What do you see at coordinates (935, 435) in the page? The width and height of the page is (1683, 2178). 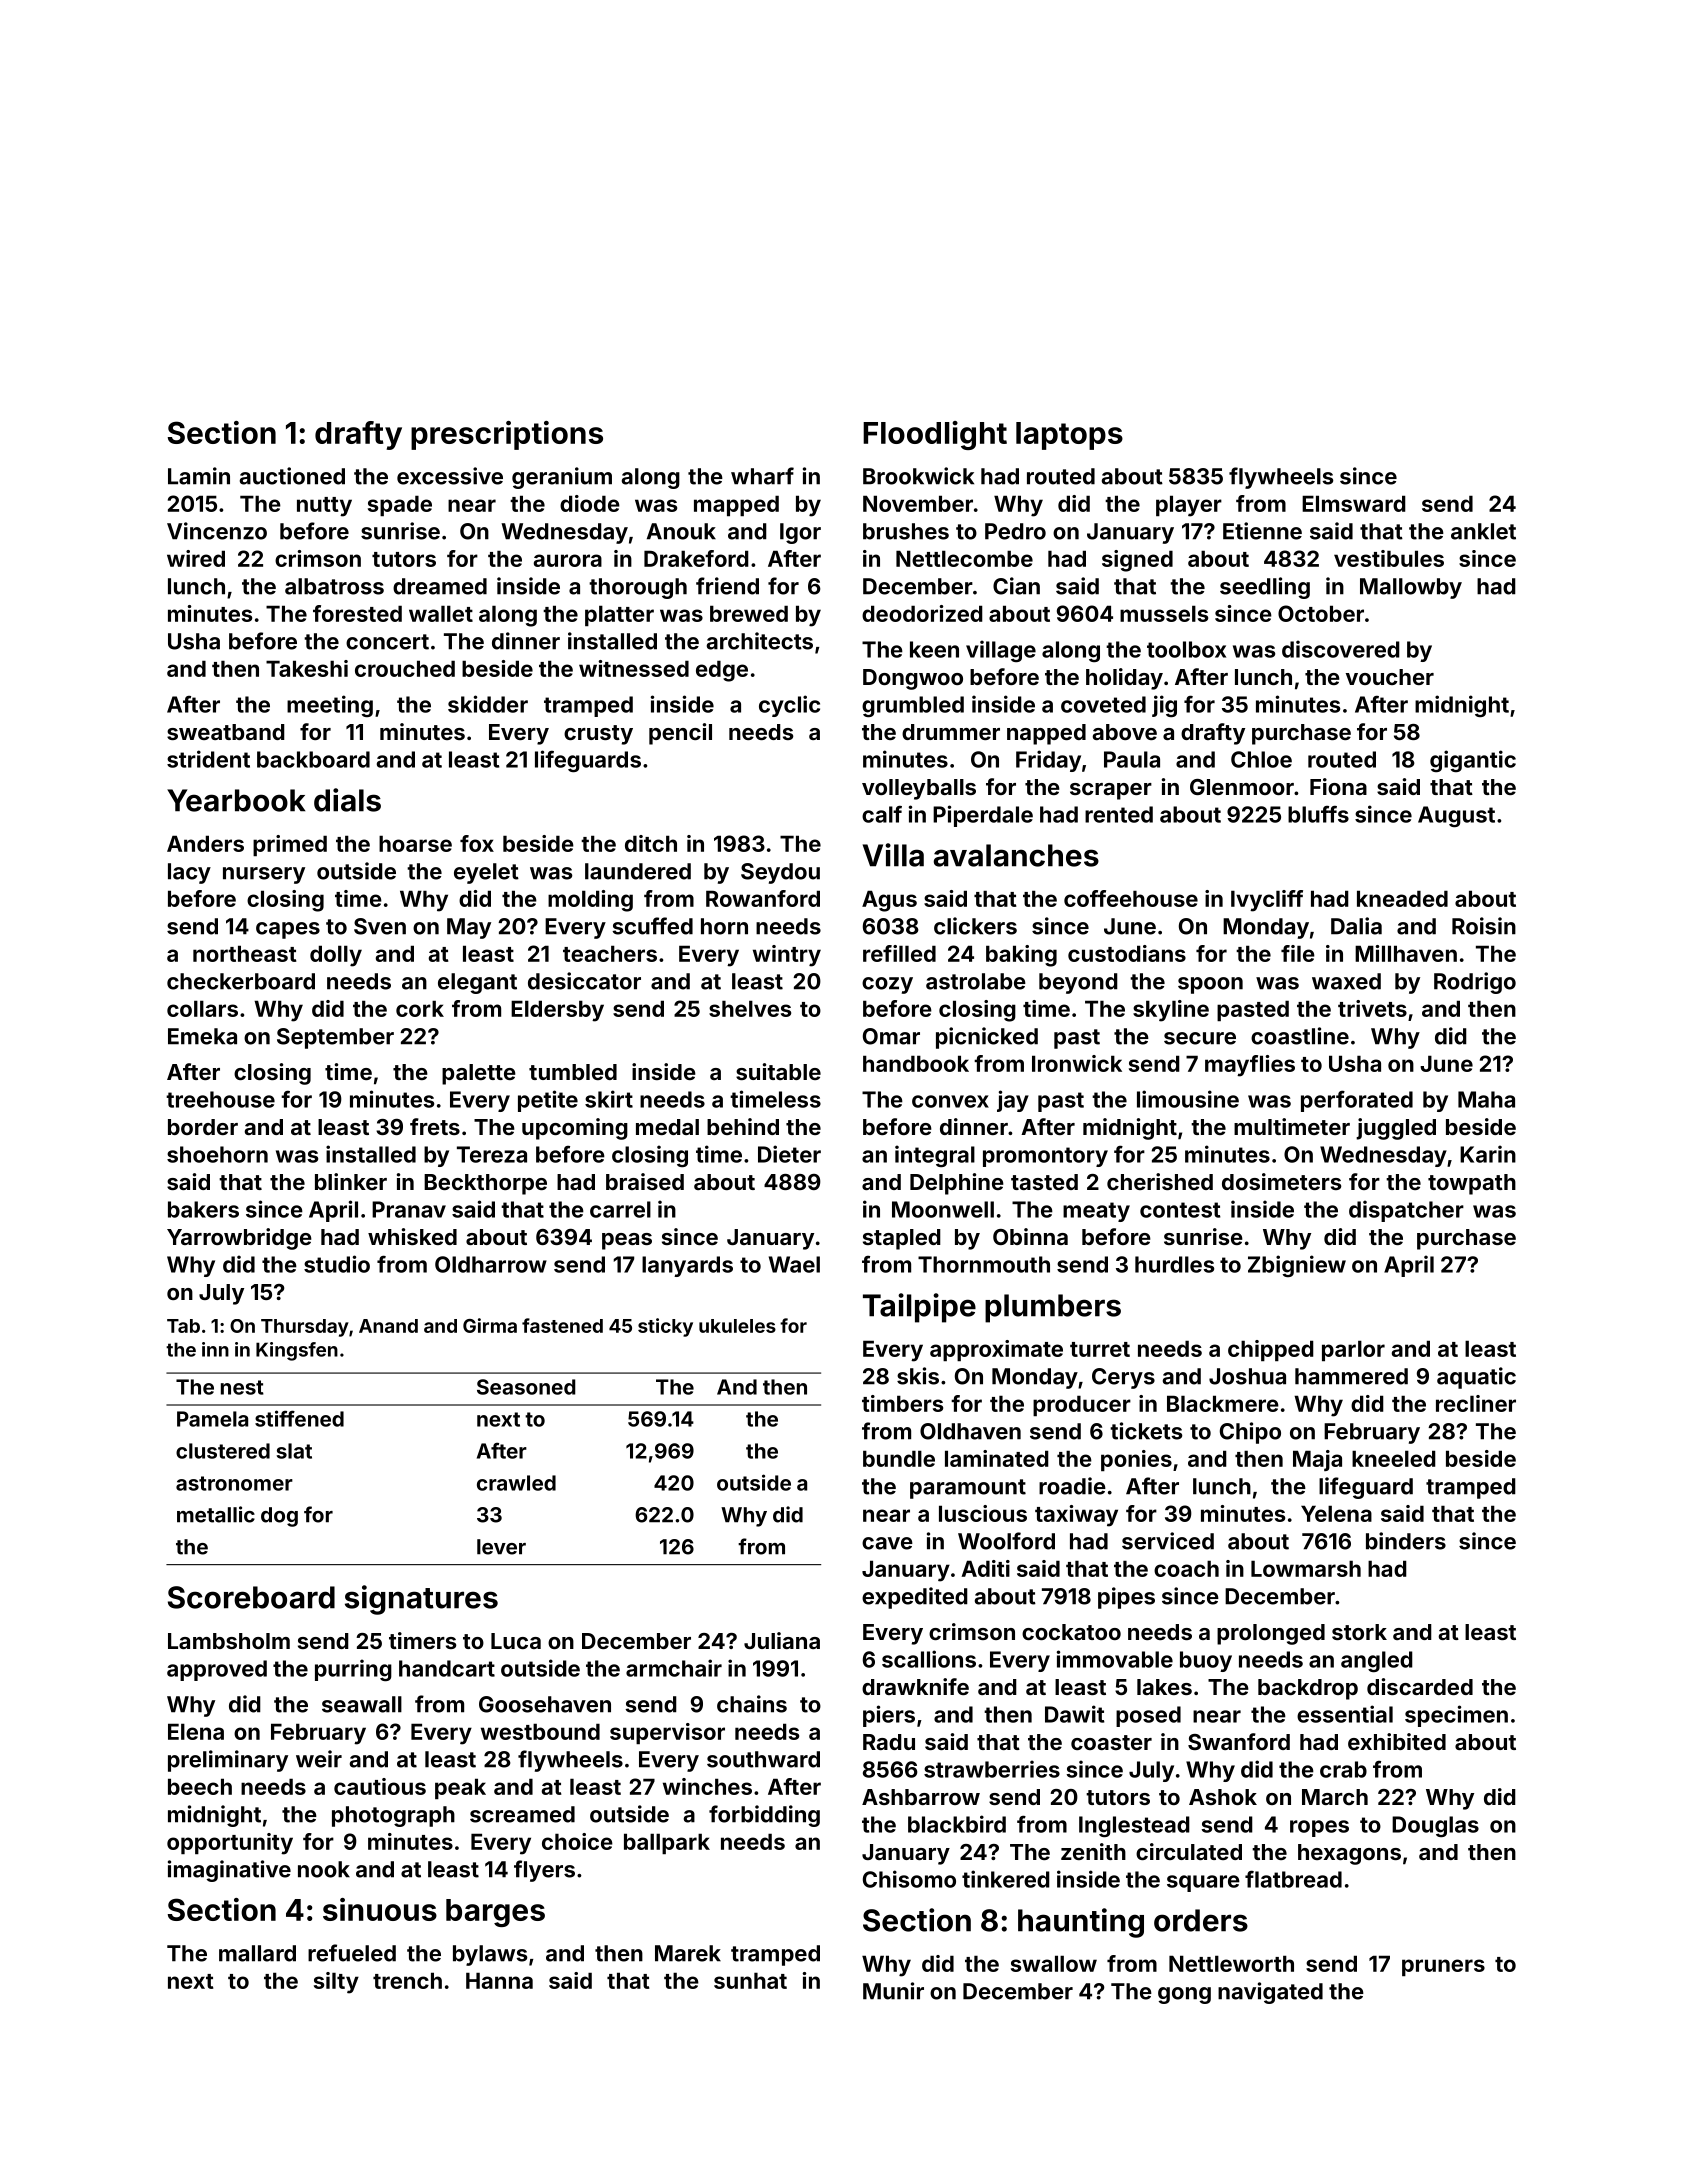 I see `Floodlight` at bounding box center [935, 435].
